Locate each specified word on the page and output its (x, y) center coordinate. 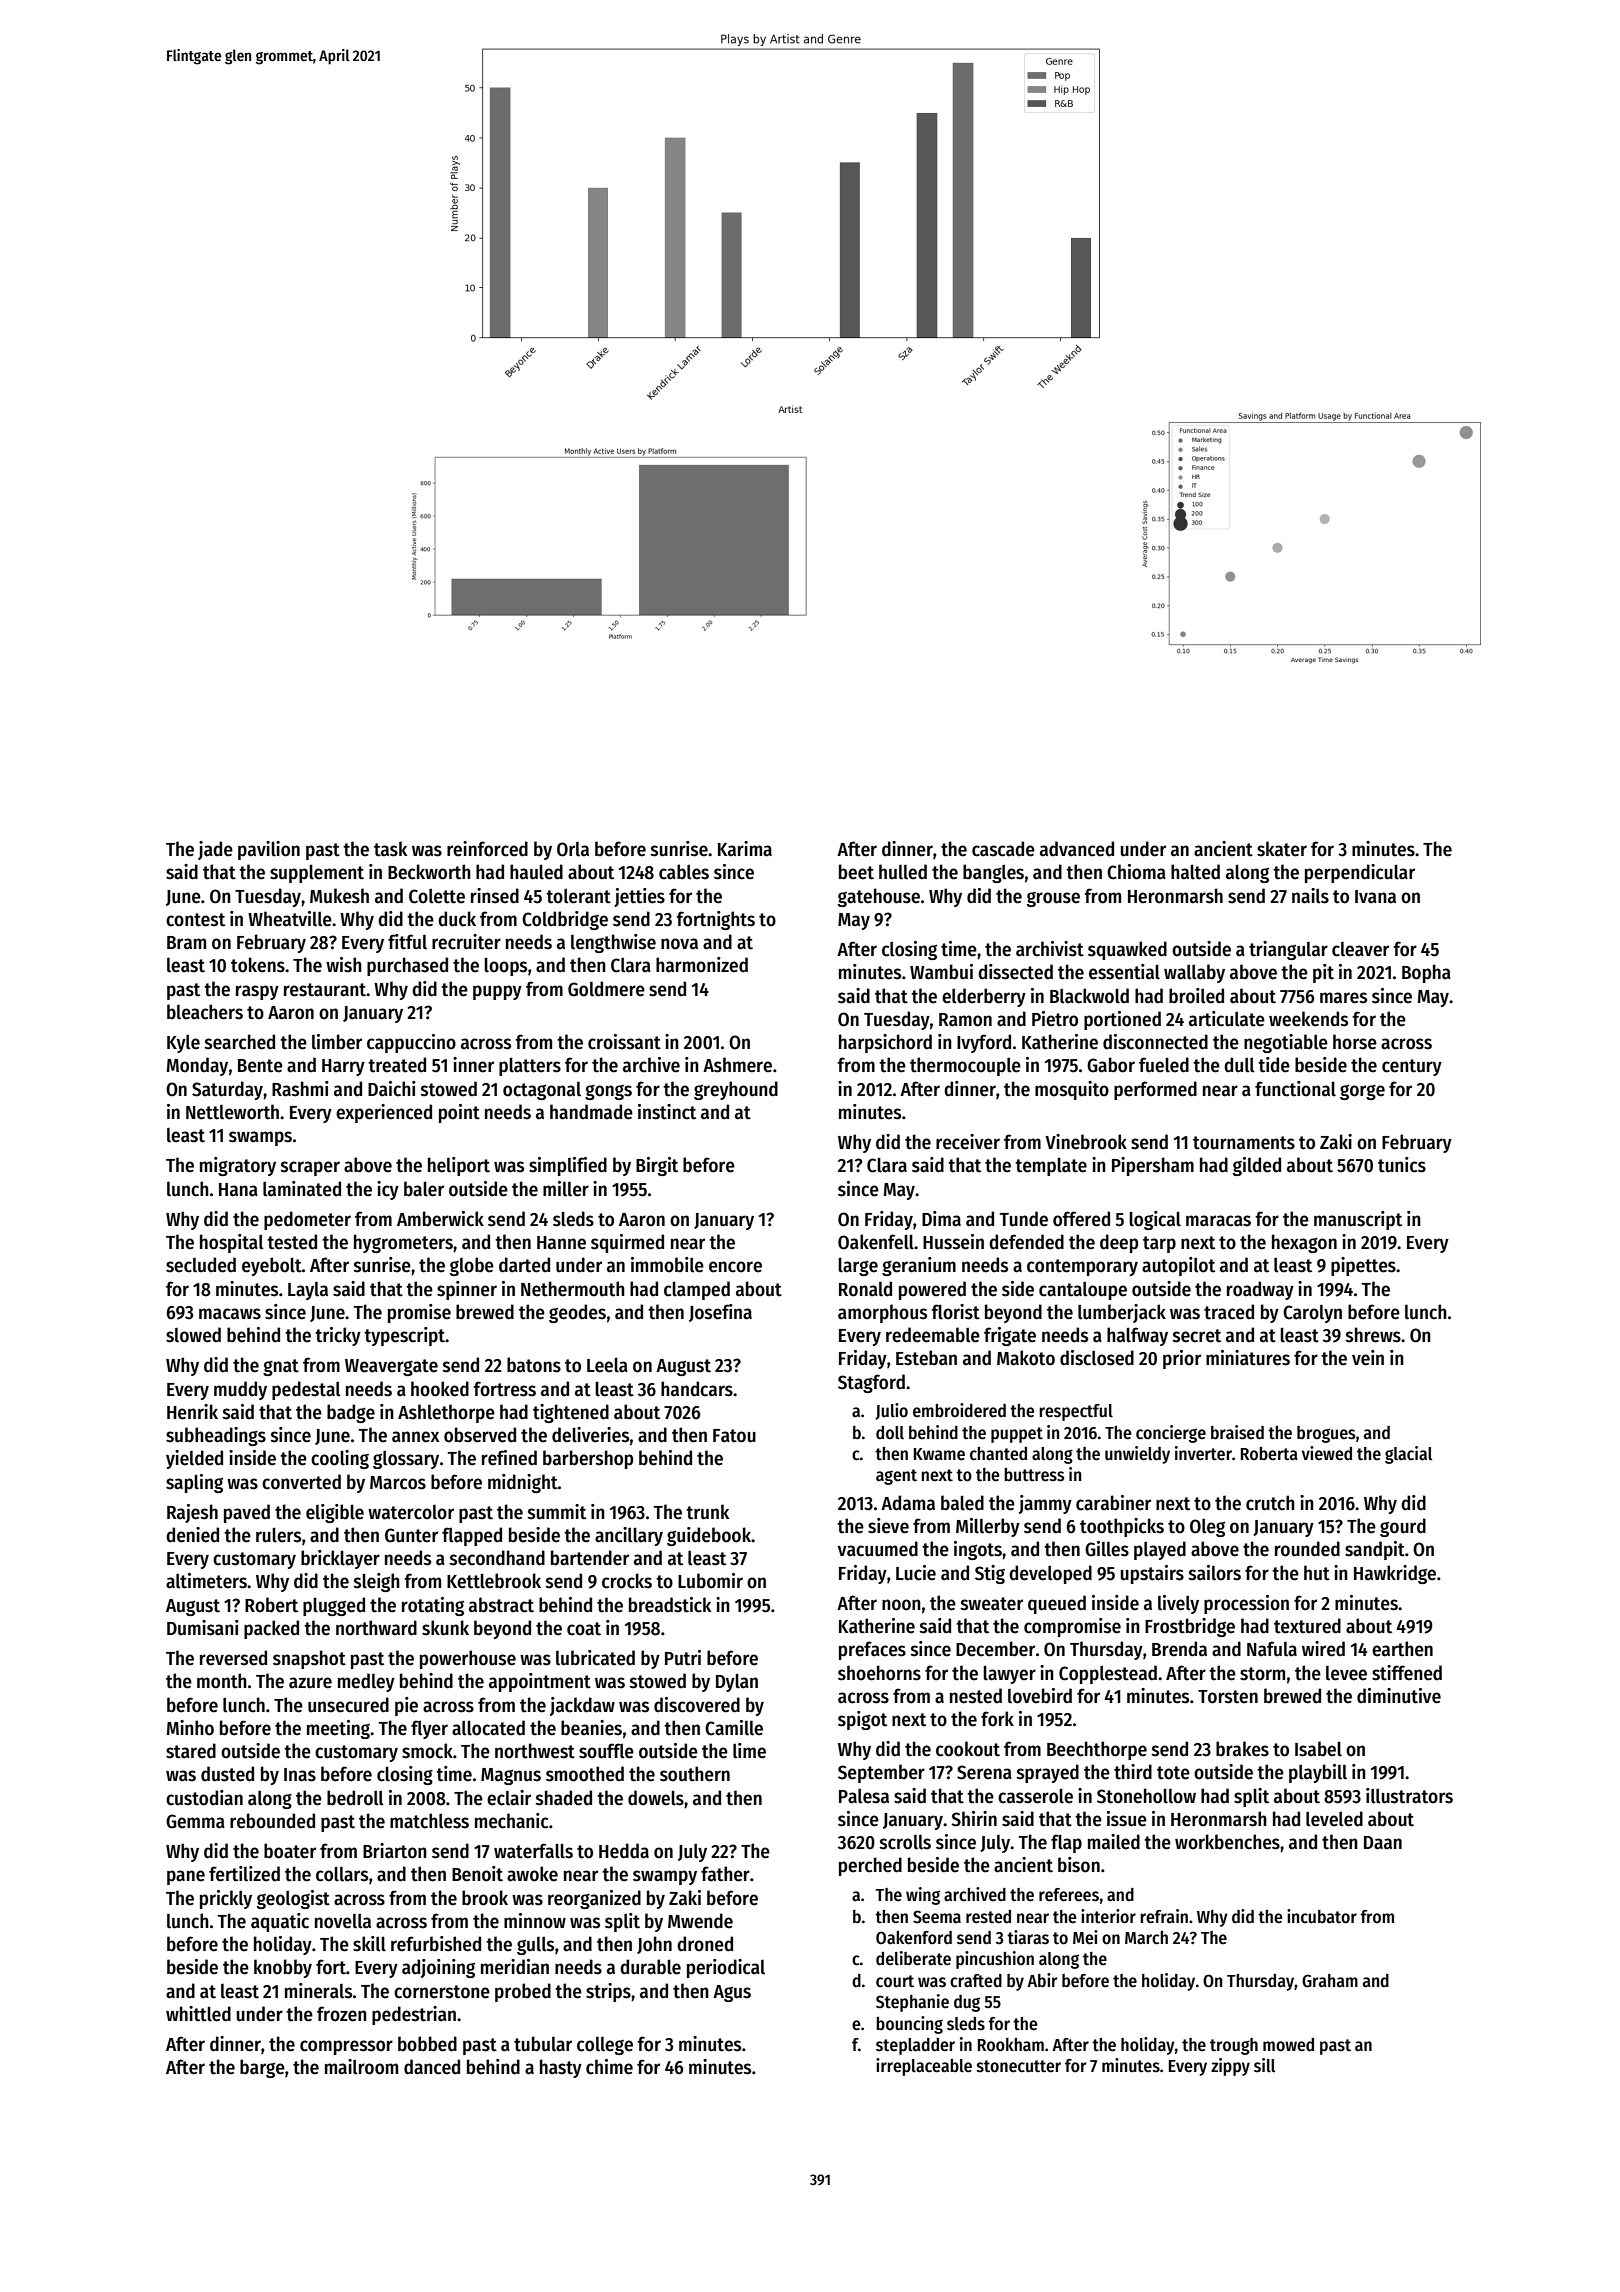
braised (1237, 1432)
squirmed (627, 1243)
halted (1195, 872)
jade (215, 850)
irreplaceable (924, 2067)
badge (351, 1413)
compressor (346, 2047)
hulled (903, 872)
